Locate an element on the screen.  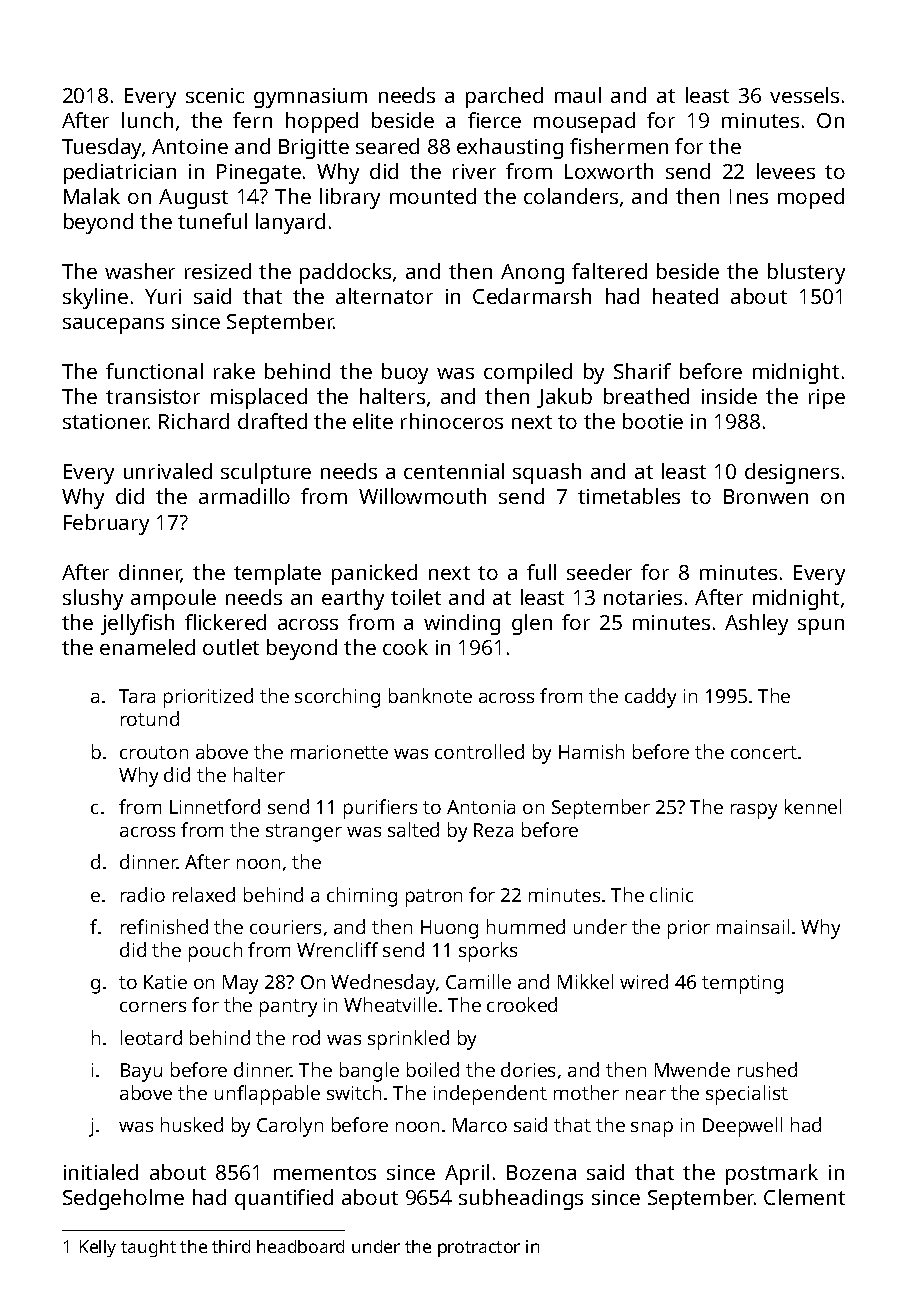
scenic is located at coordinates (215, 95).
